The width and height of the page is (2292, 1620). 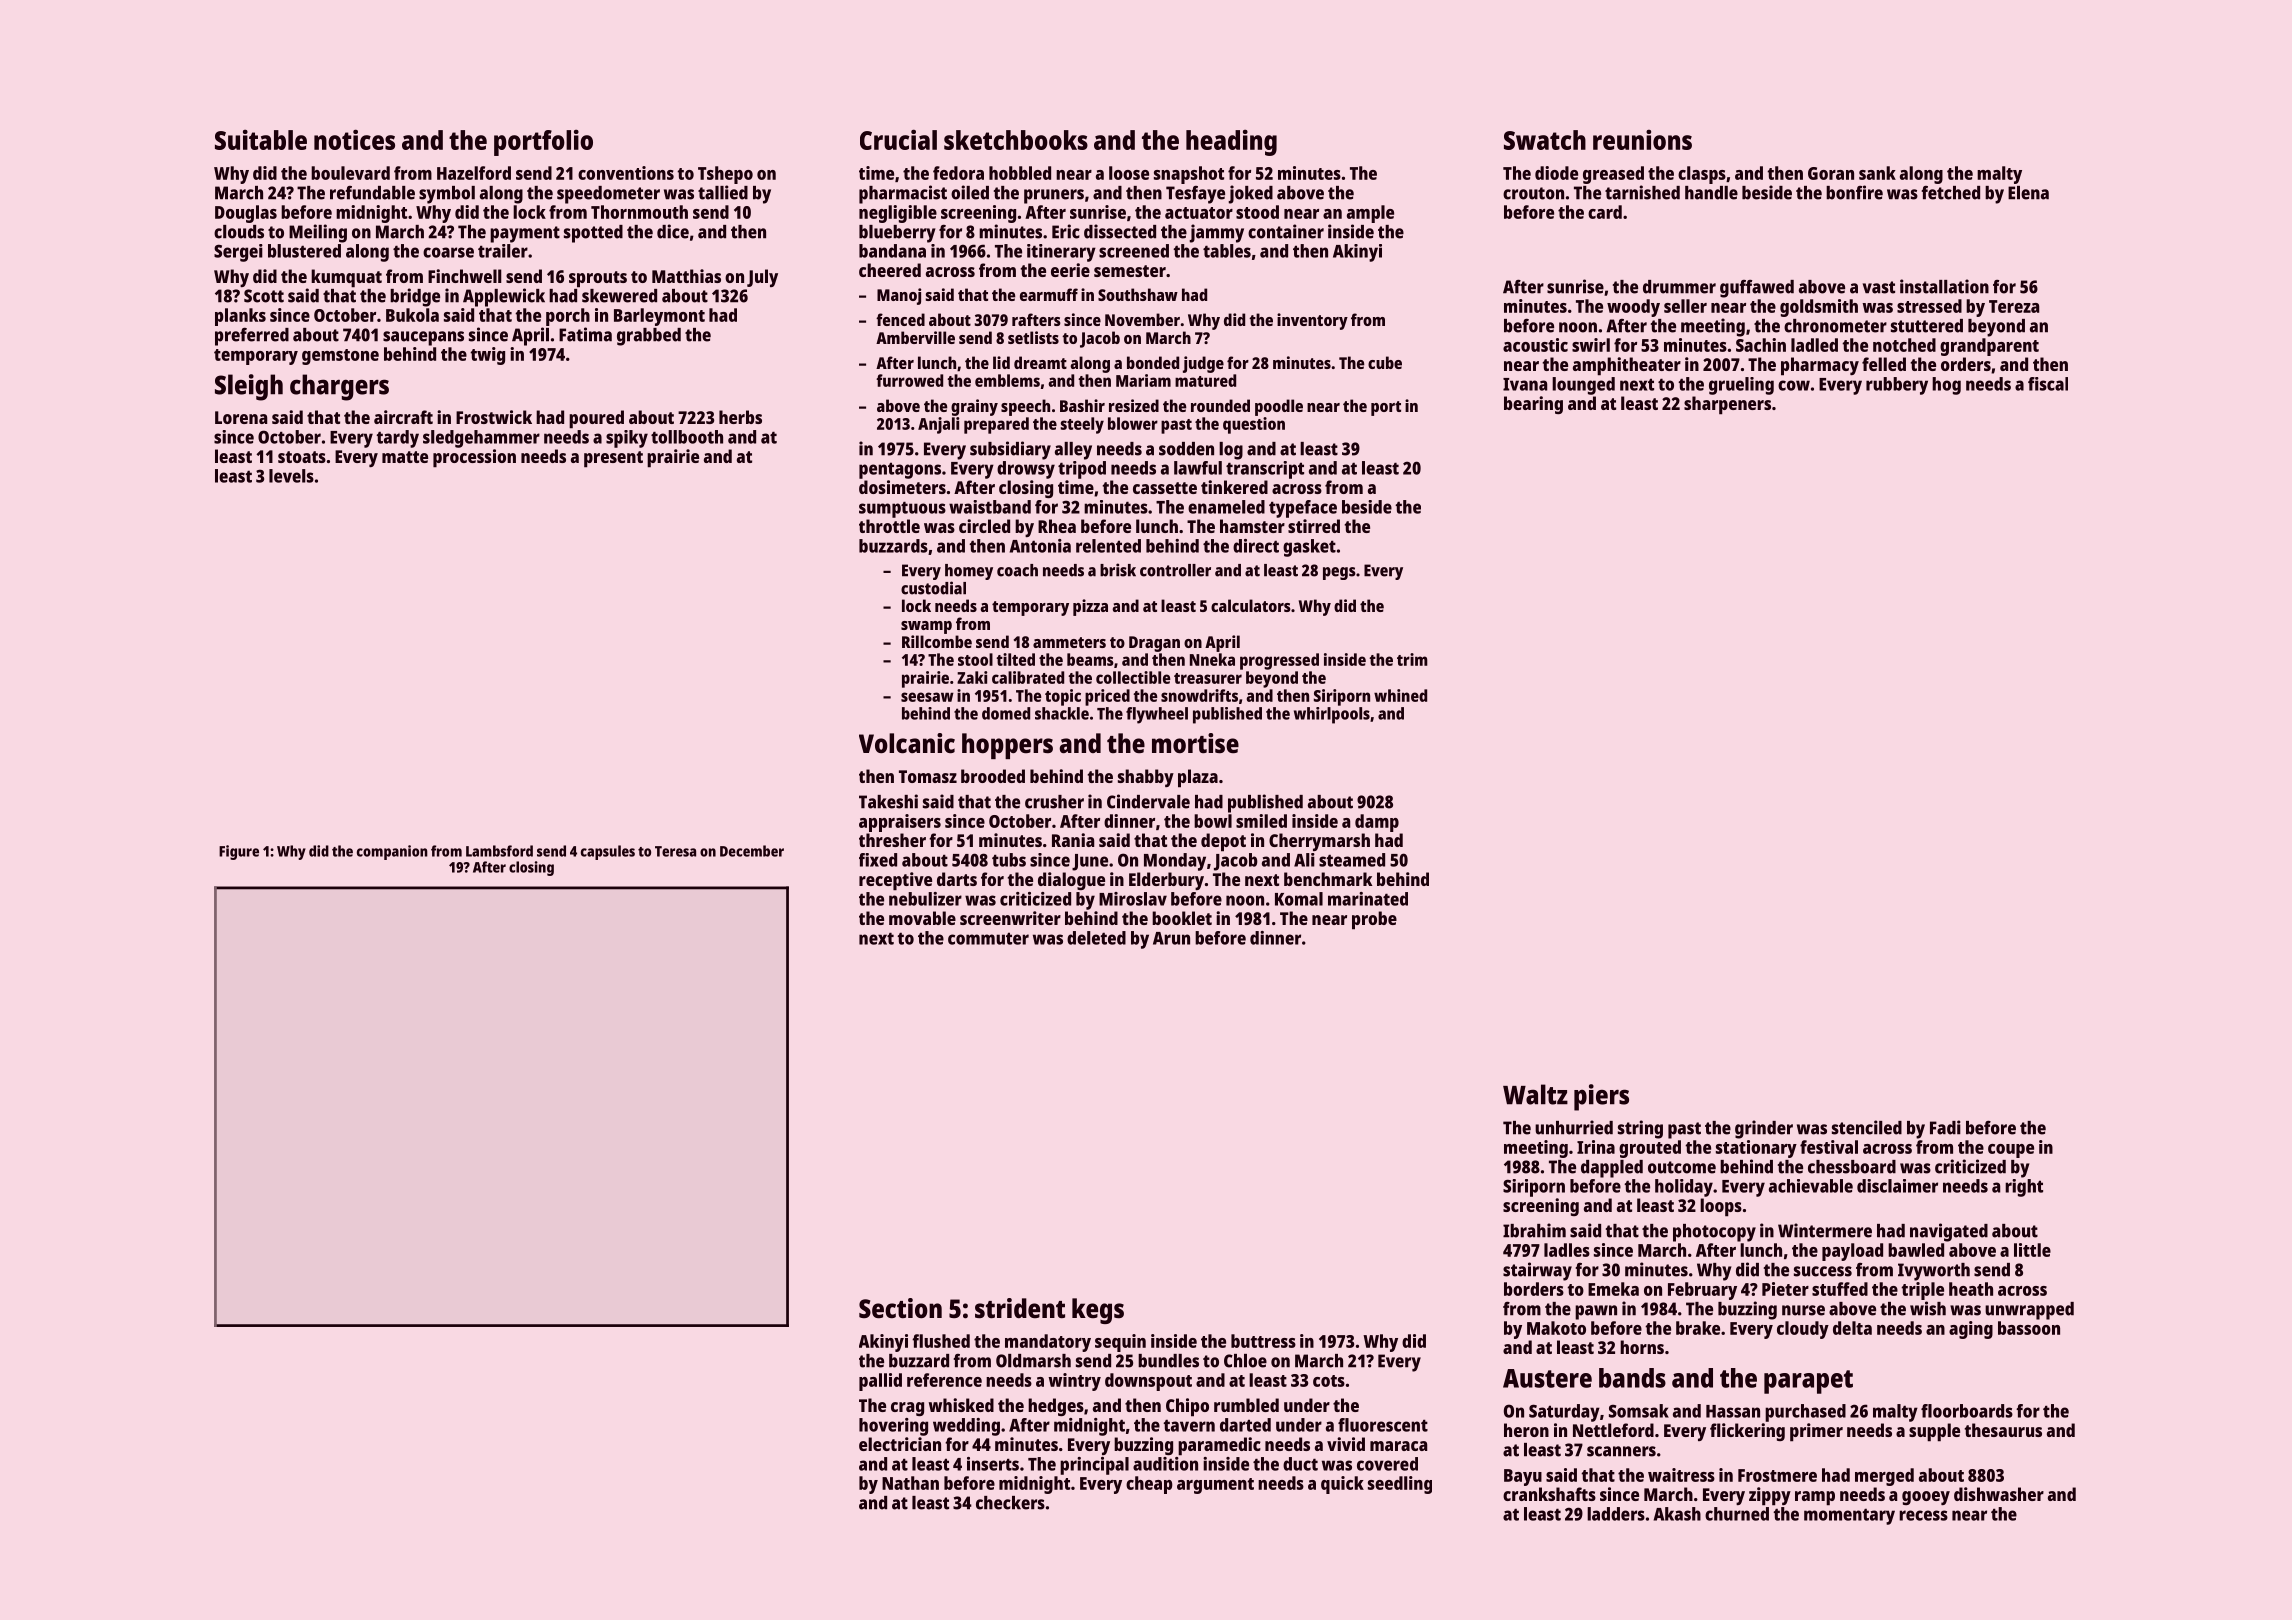 I want to click on Crucial, so click(x=898, y=139).
